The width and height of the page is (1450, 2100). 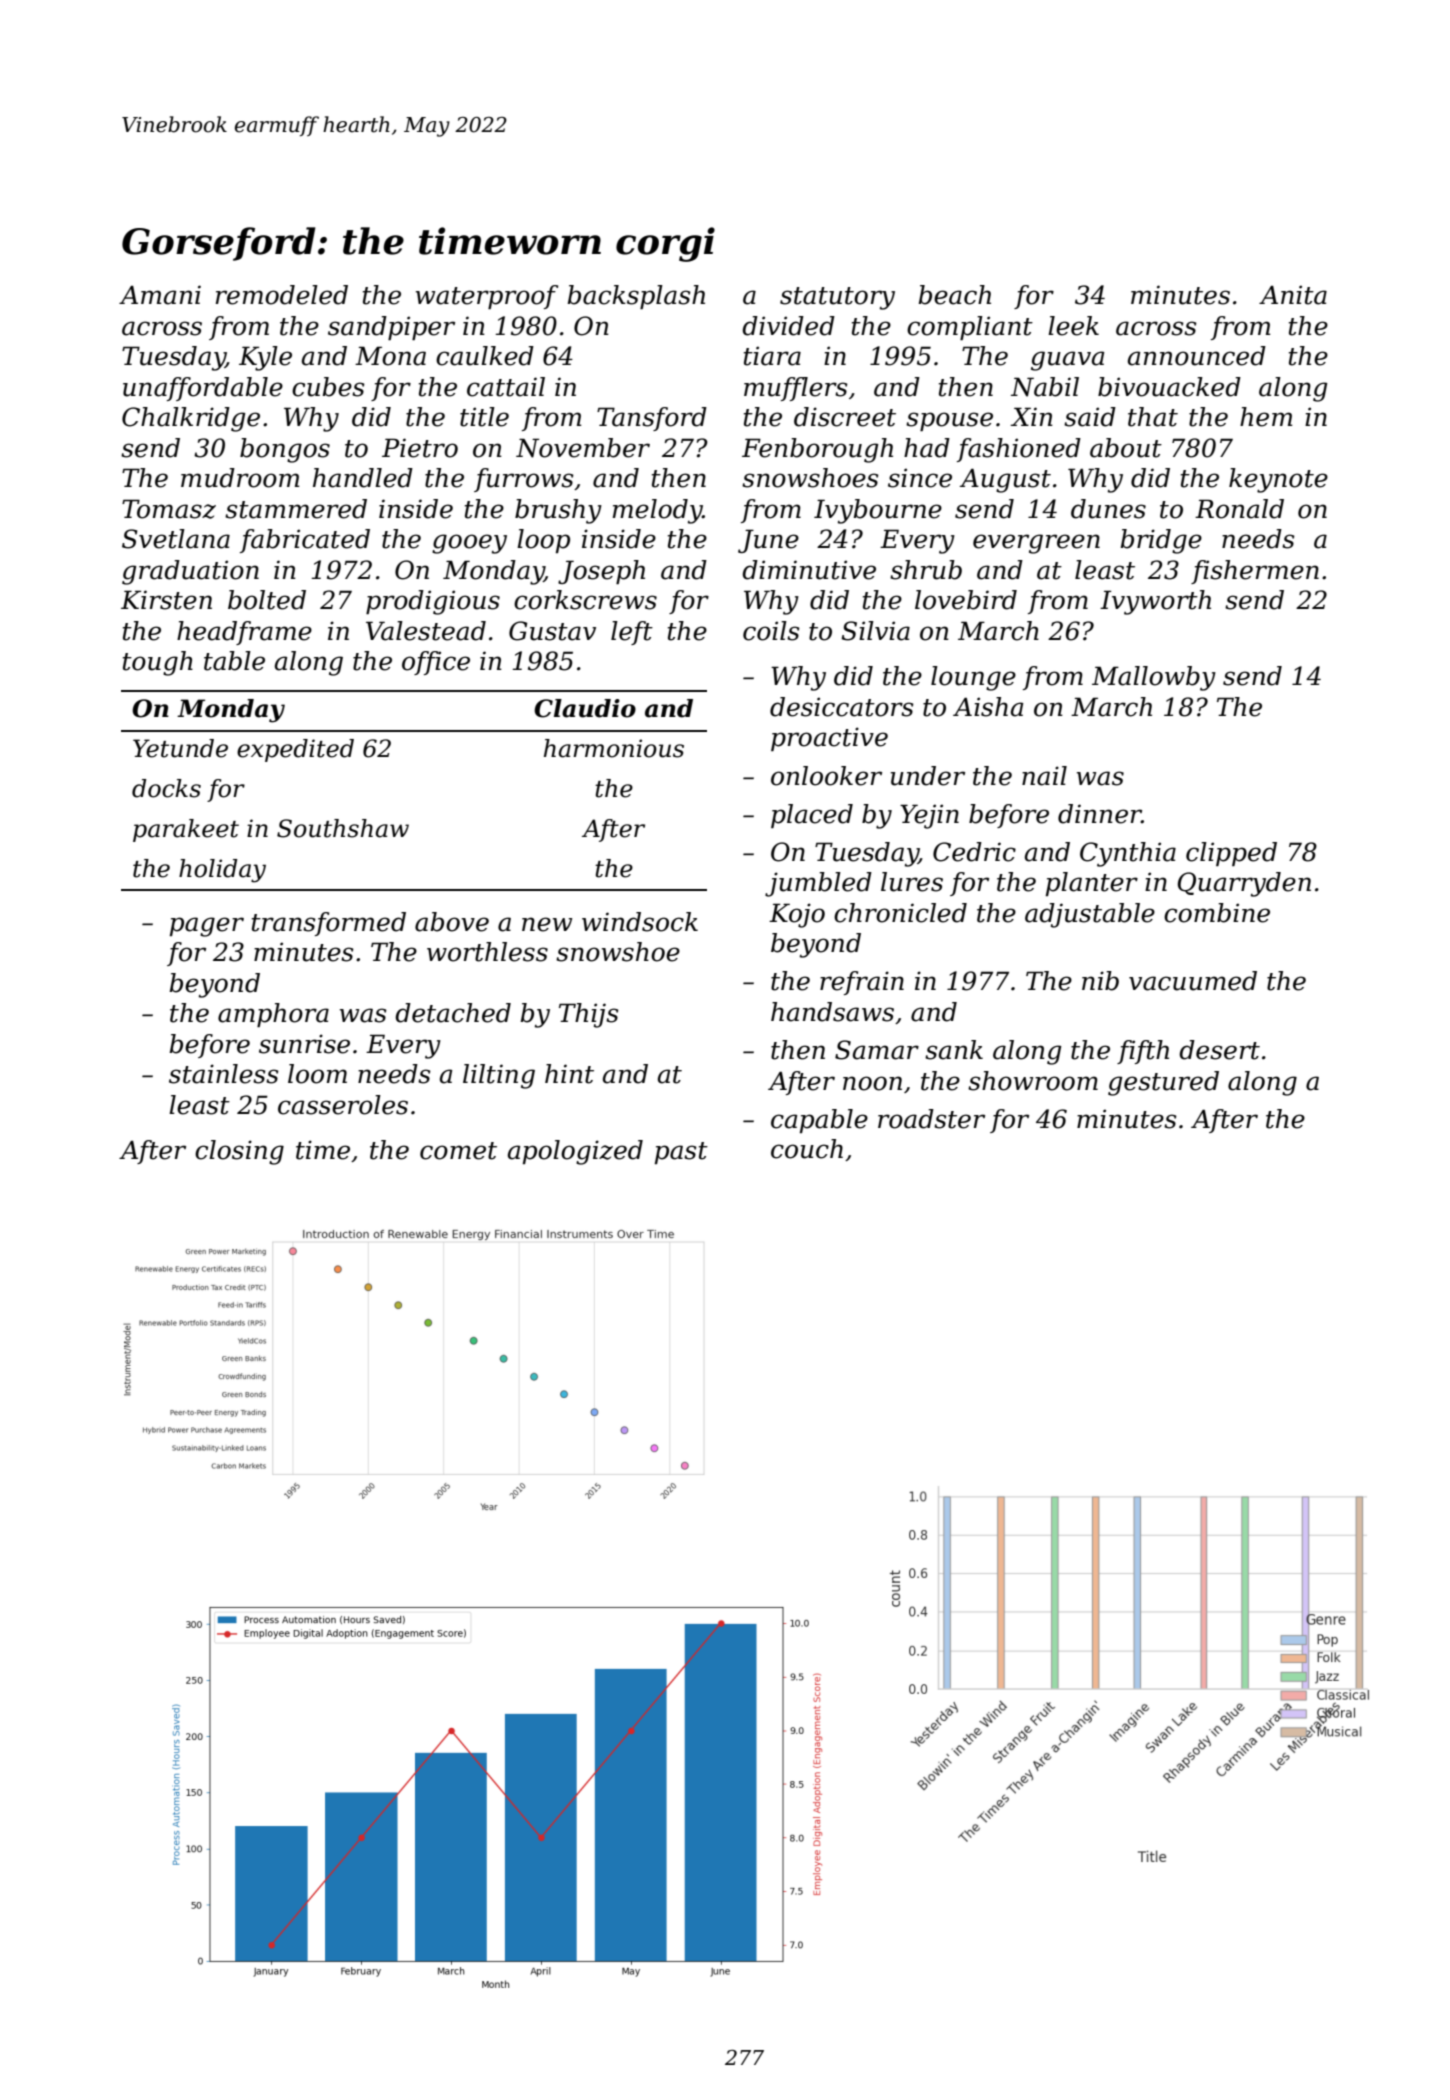 I want to click on placed, so click(x=812, y=816).
